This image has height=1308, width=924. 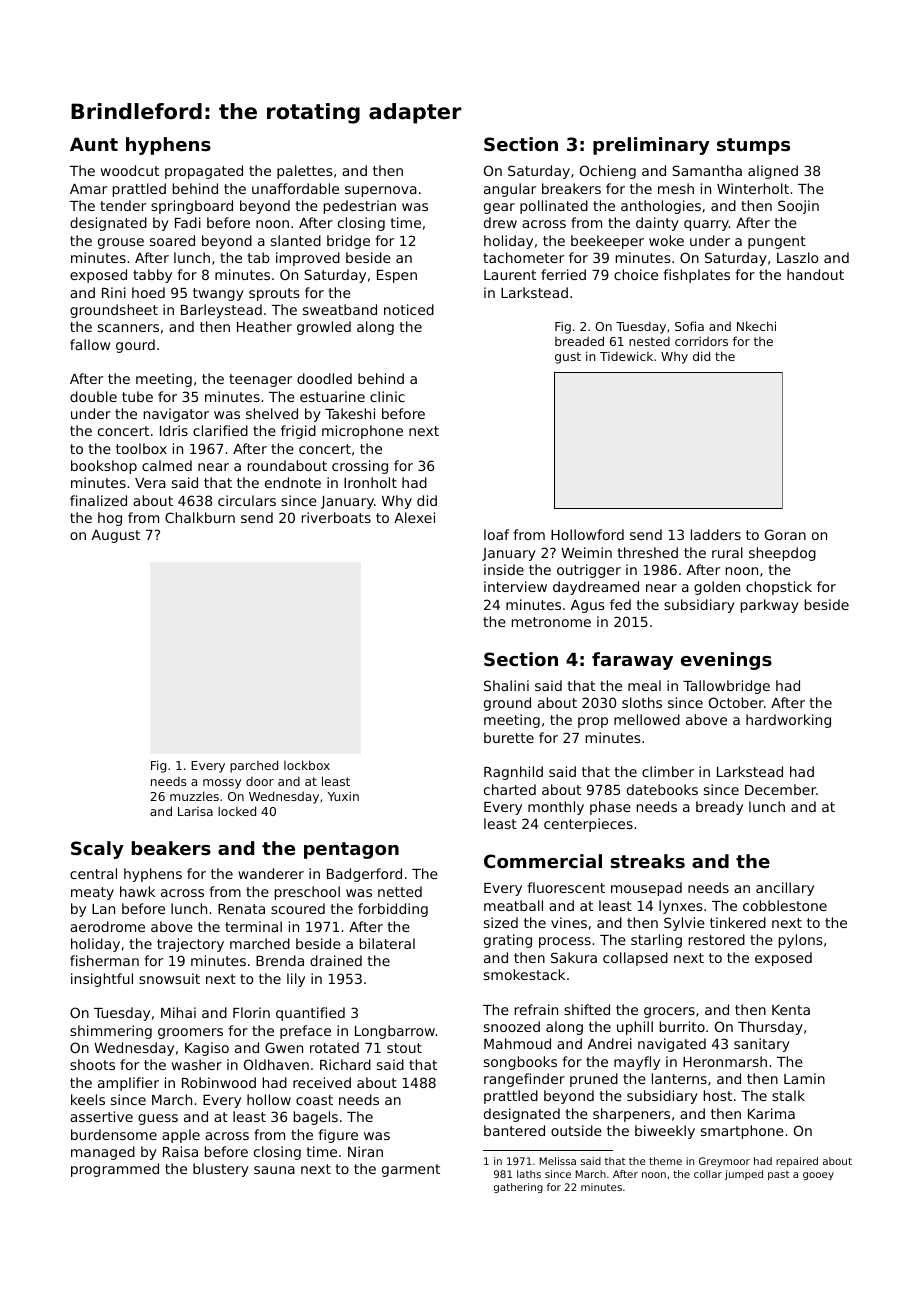 What do you see at coordinates (343, 796) in the image?
I see `Yuxin` at bounding box center [343, 796].
